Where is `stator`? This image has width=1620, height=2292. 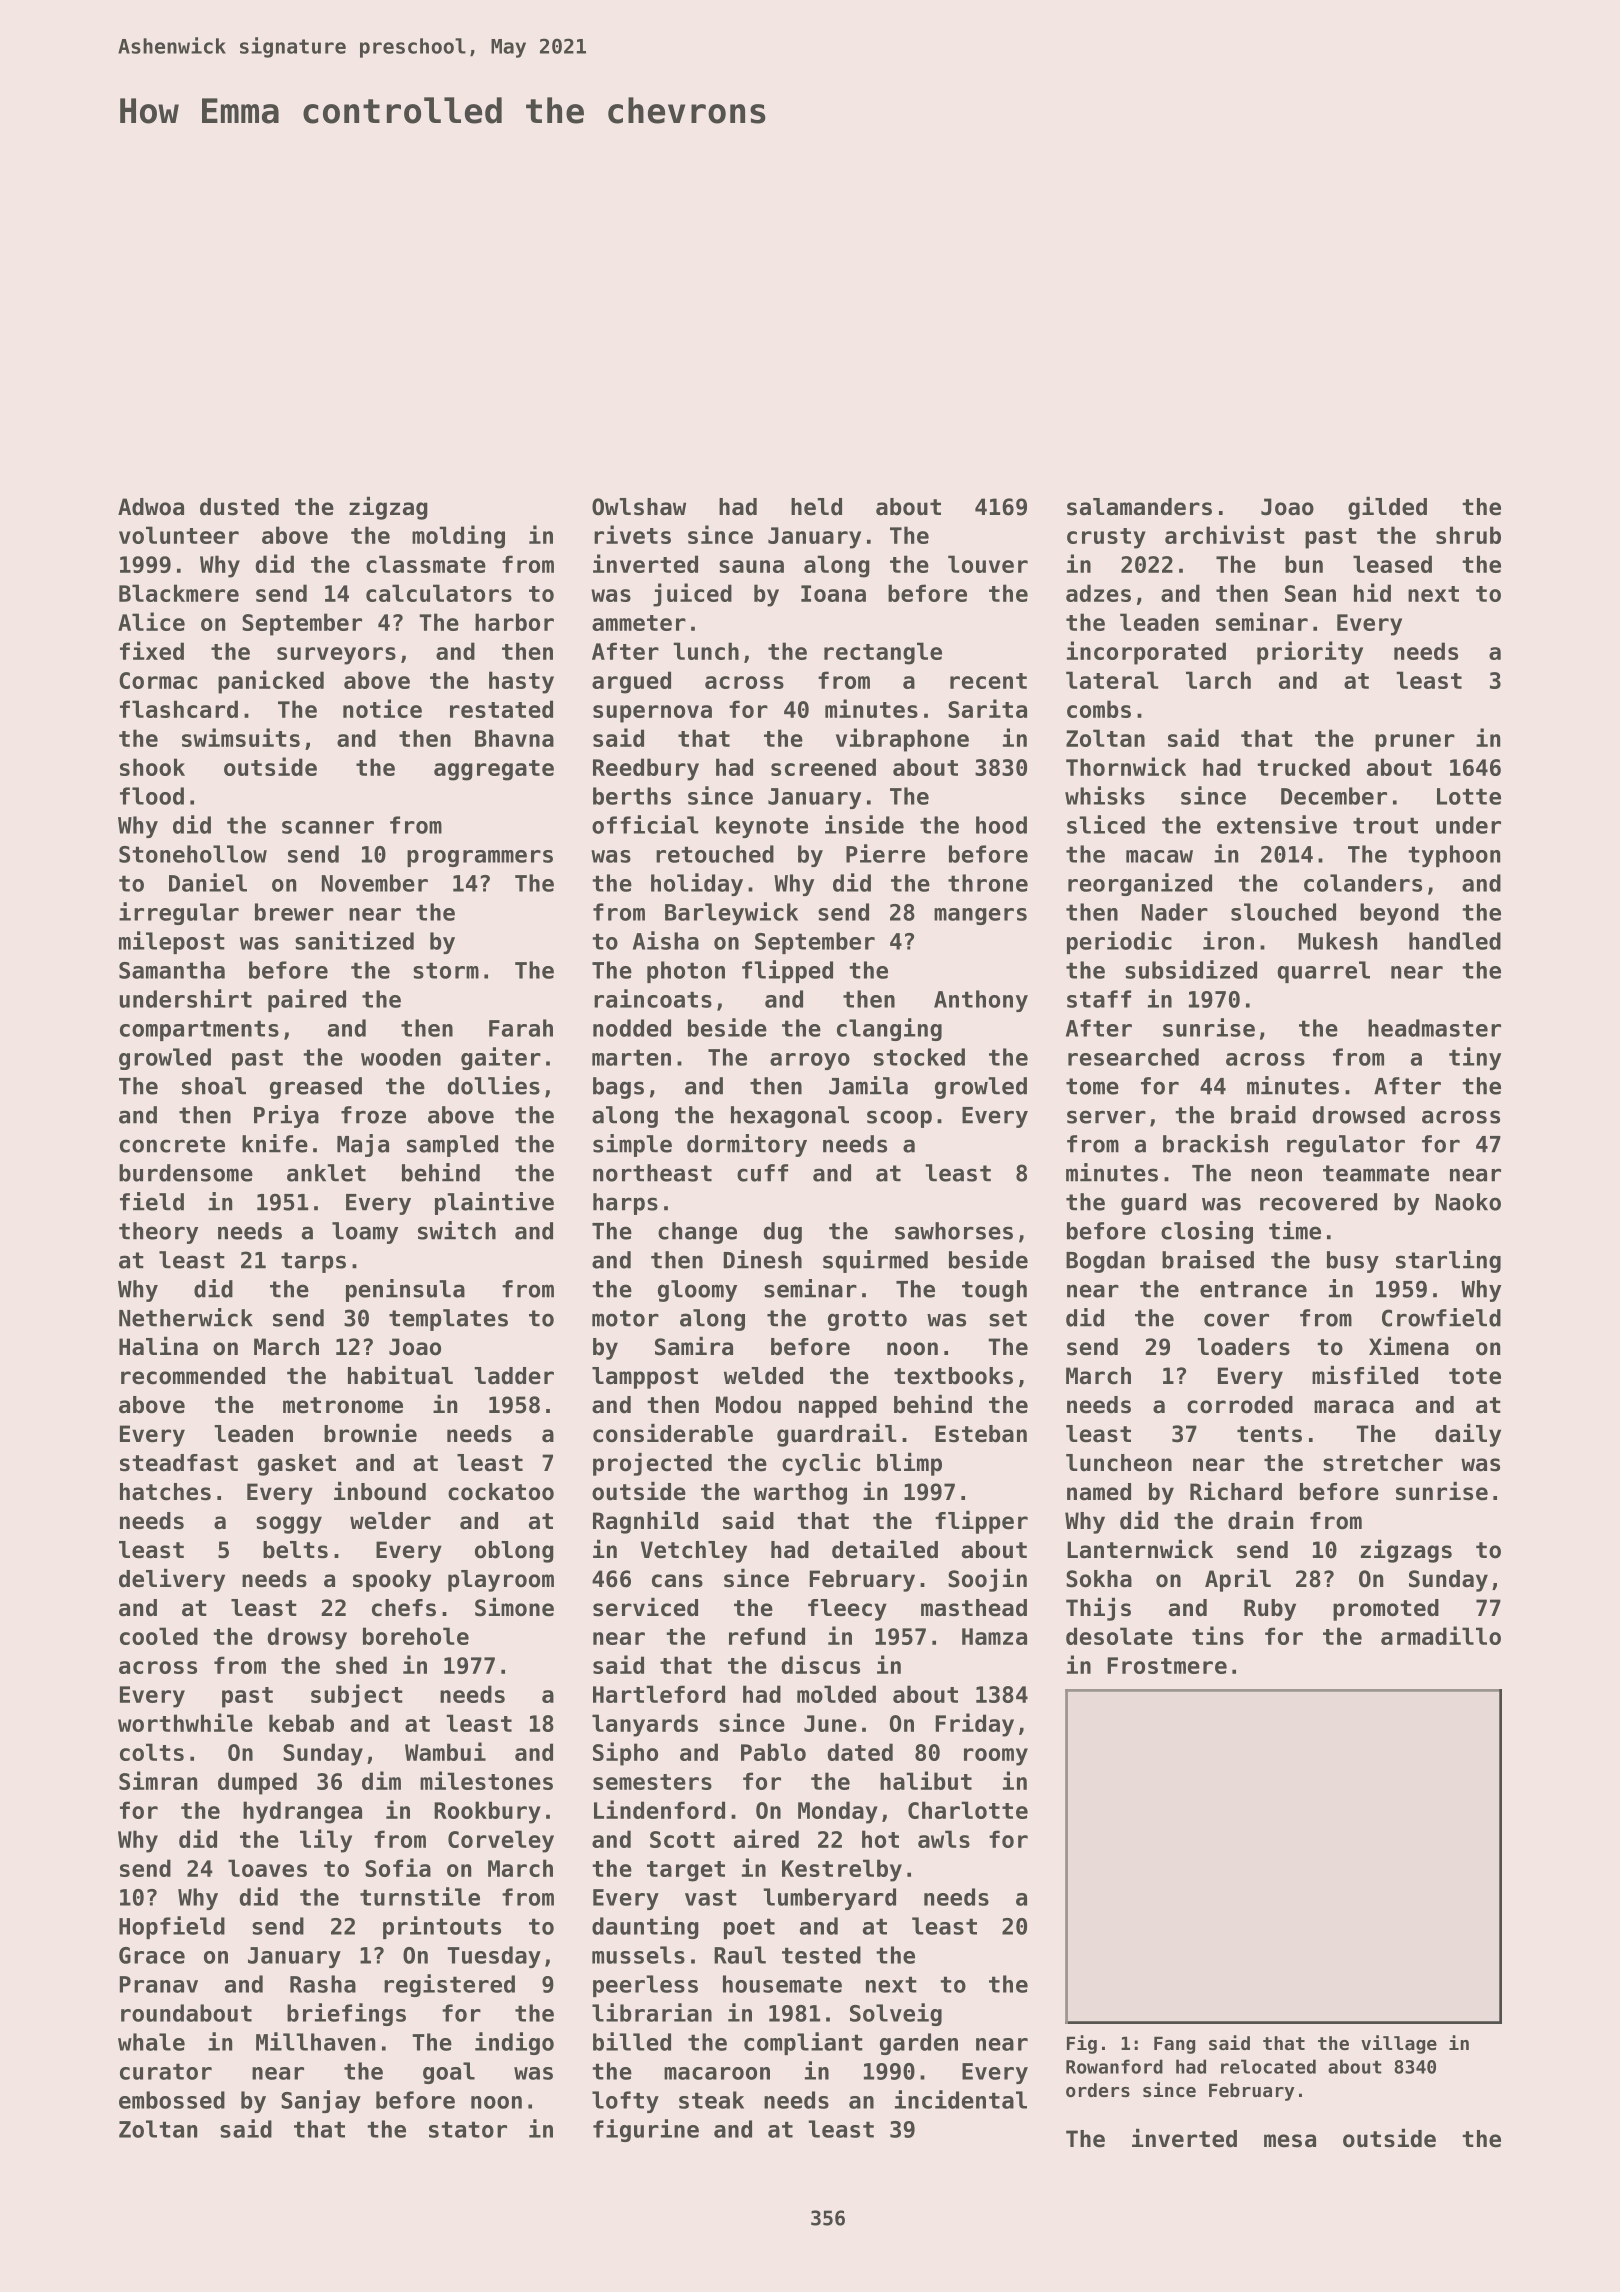
stator is located at coordinates (468, 2129).
